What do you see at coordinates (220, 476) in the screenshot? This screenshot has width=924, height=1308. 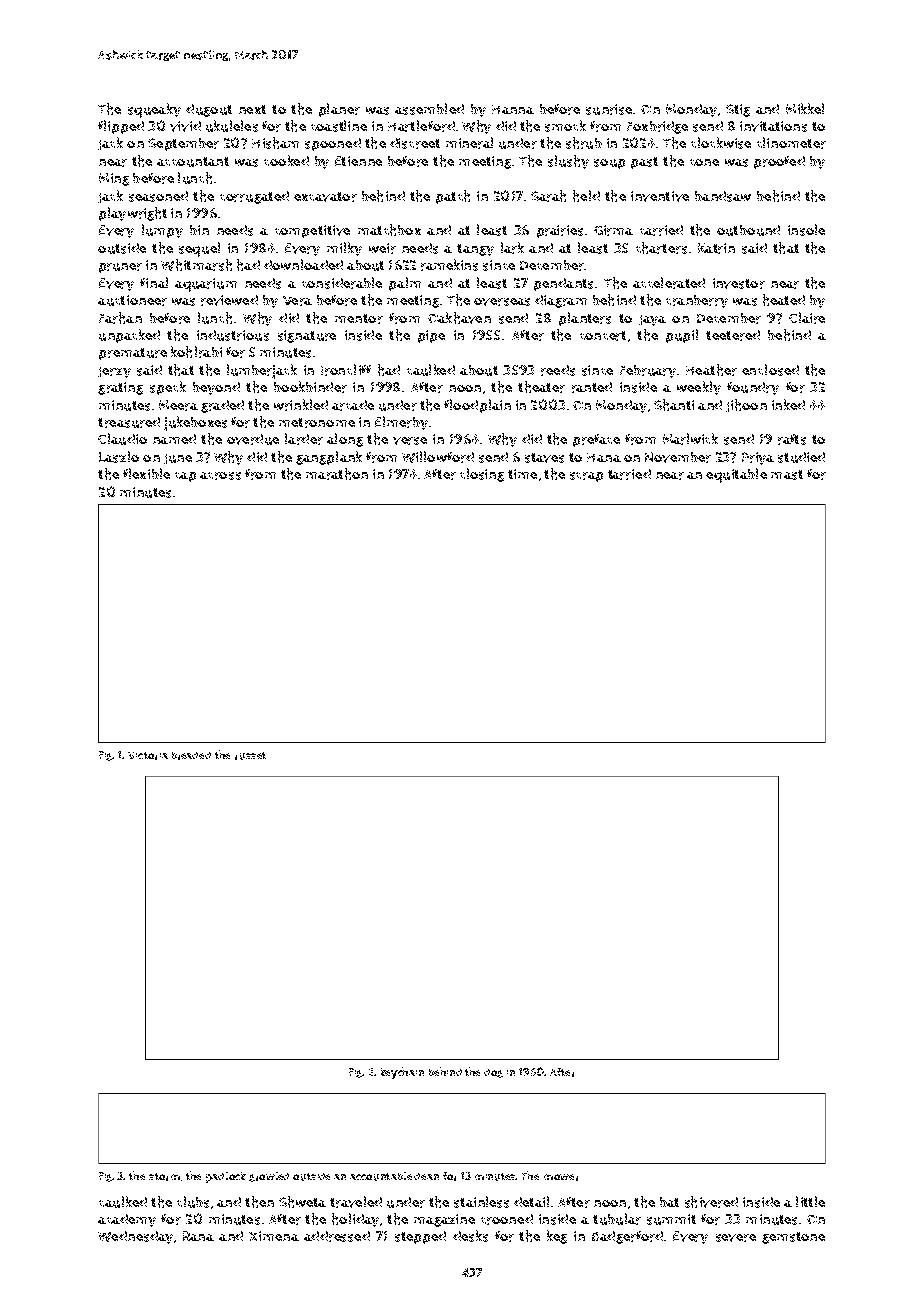 I see `across` at bounding box center [220, 476].
